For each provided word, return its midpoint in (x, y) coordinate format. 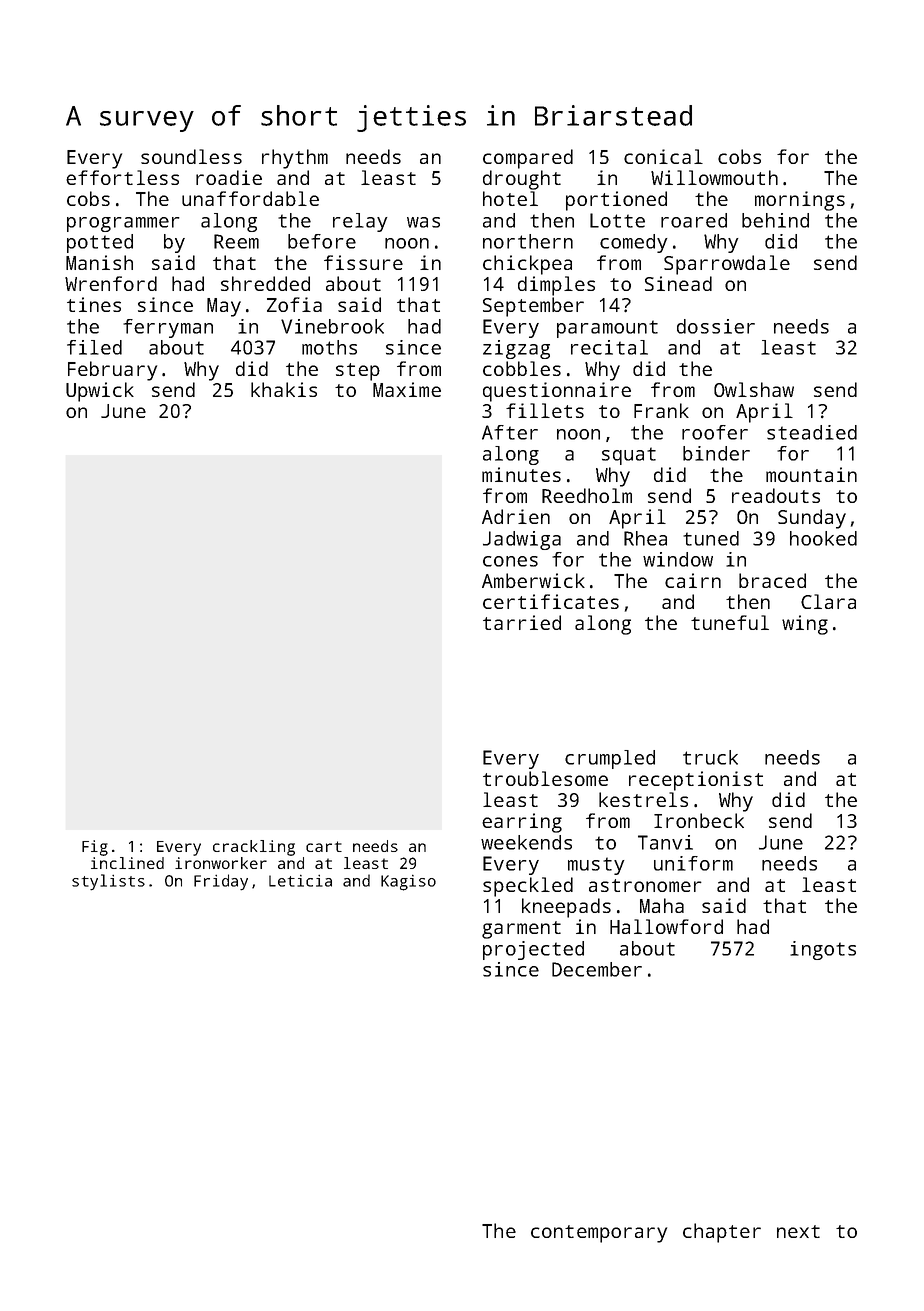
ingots (823, 950)
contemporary (599, 1234)
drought (522, 180)
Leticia (300, 881)
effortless (122, 177)
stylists (108, 882)
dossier (716, 326)
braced (772, 580)
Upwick (100, 392)
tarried (522, 622)
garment (521, 930)
